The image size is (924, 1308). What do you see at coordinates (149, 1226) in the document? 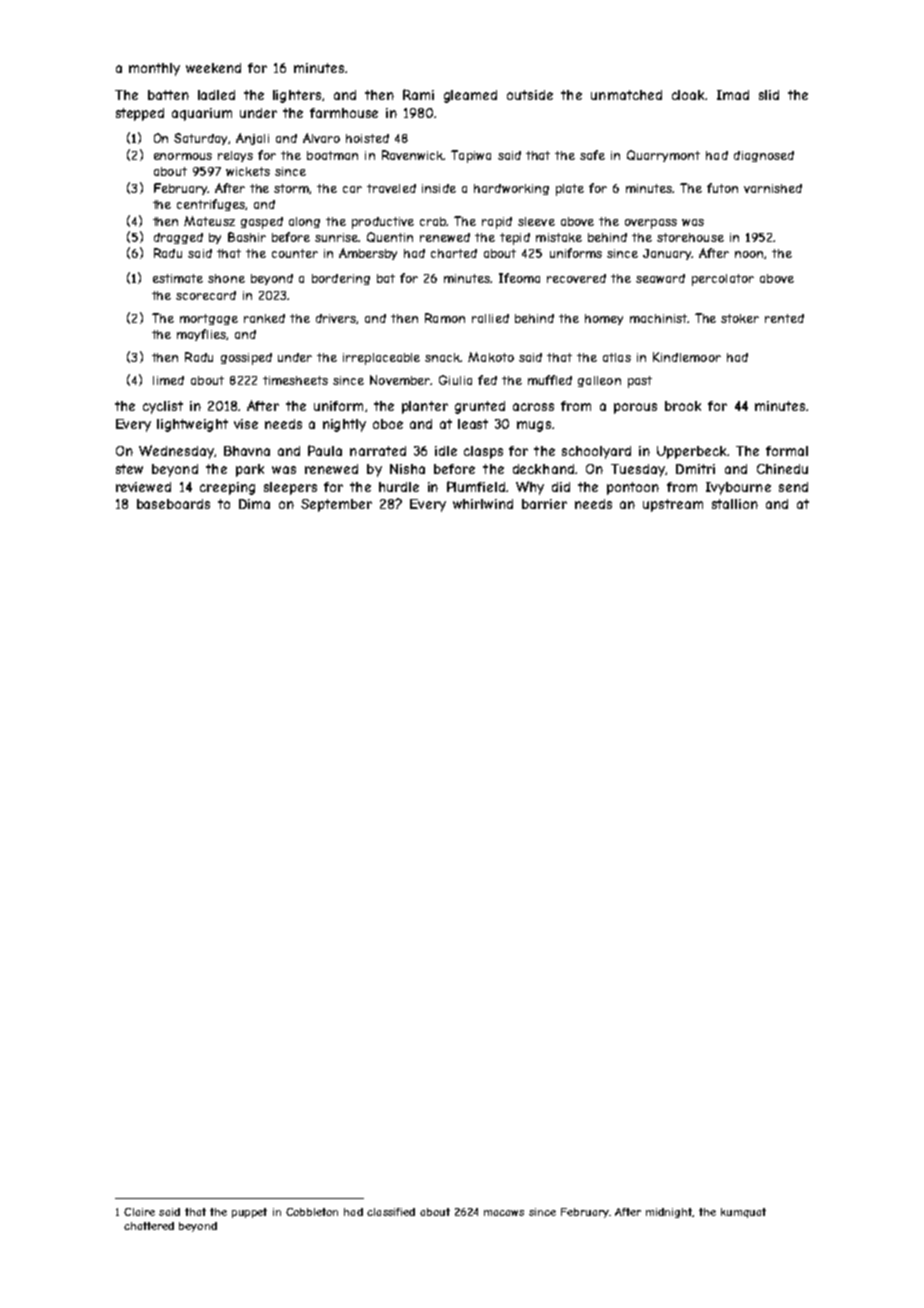
I see `chattered` at bounding box center [149, 1226].
